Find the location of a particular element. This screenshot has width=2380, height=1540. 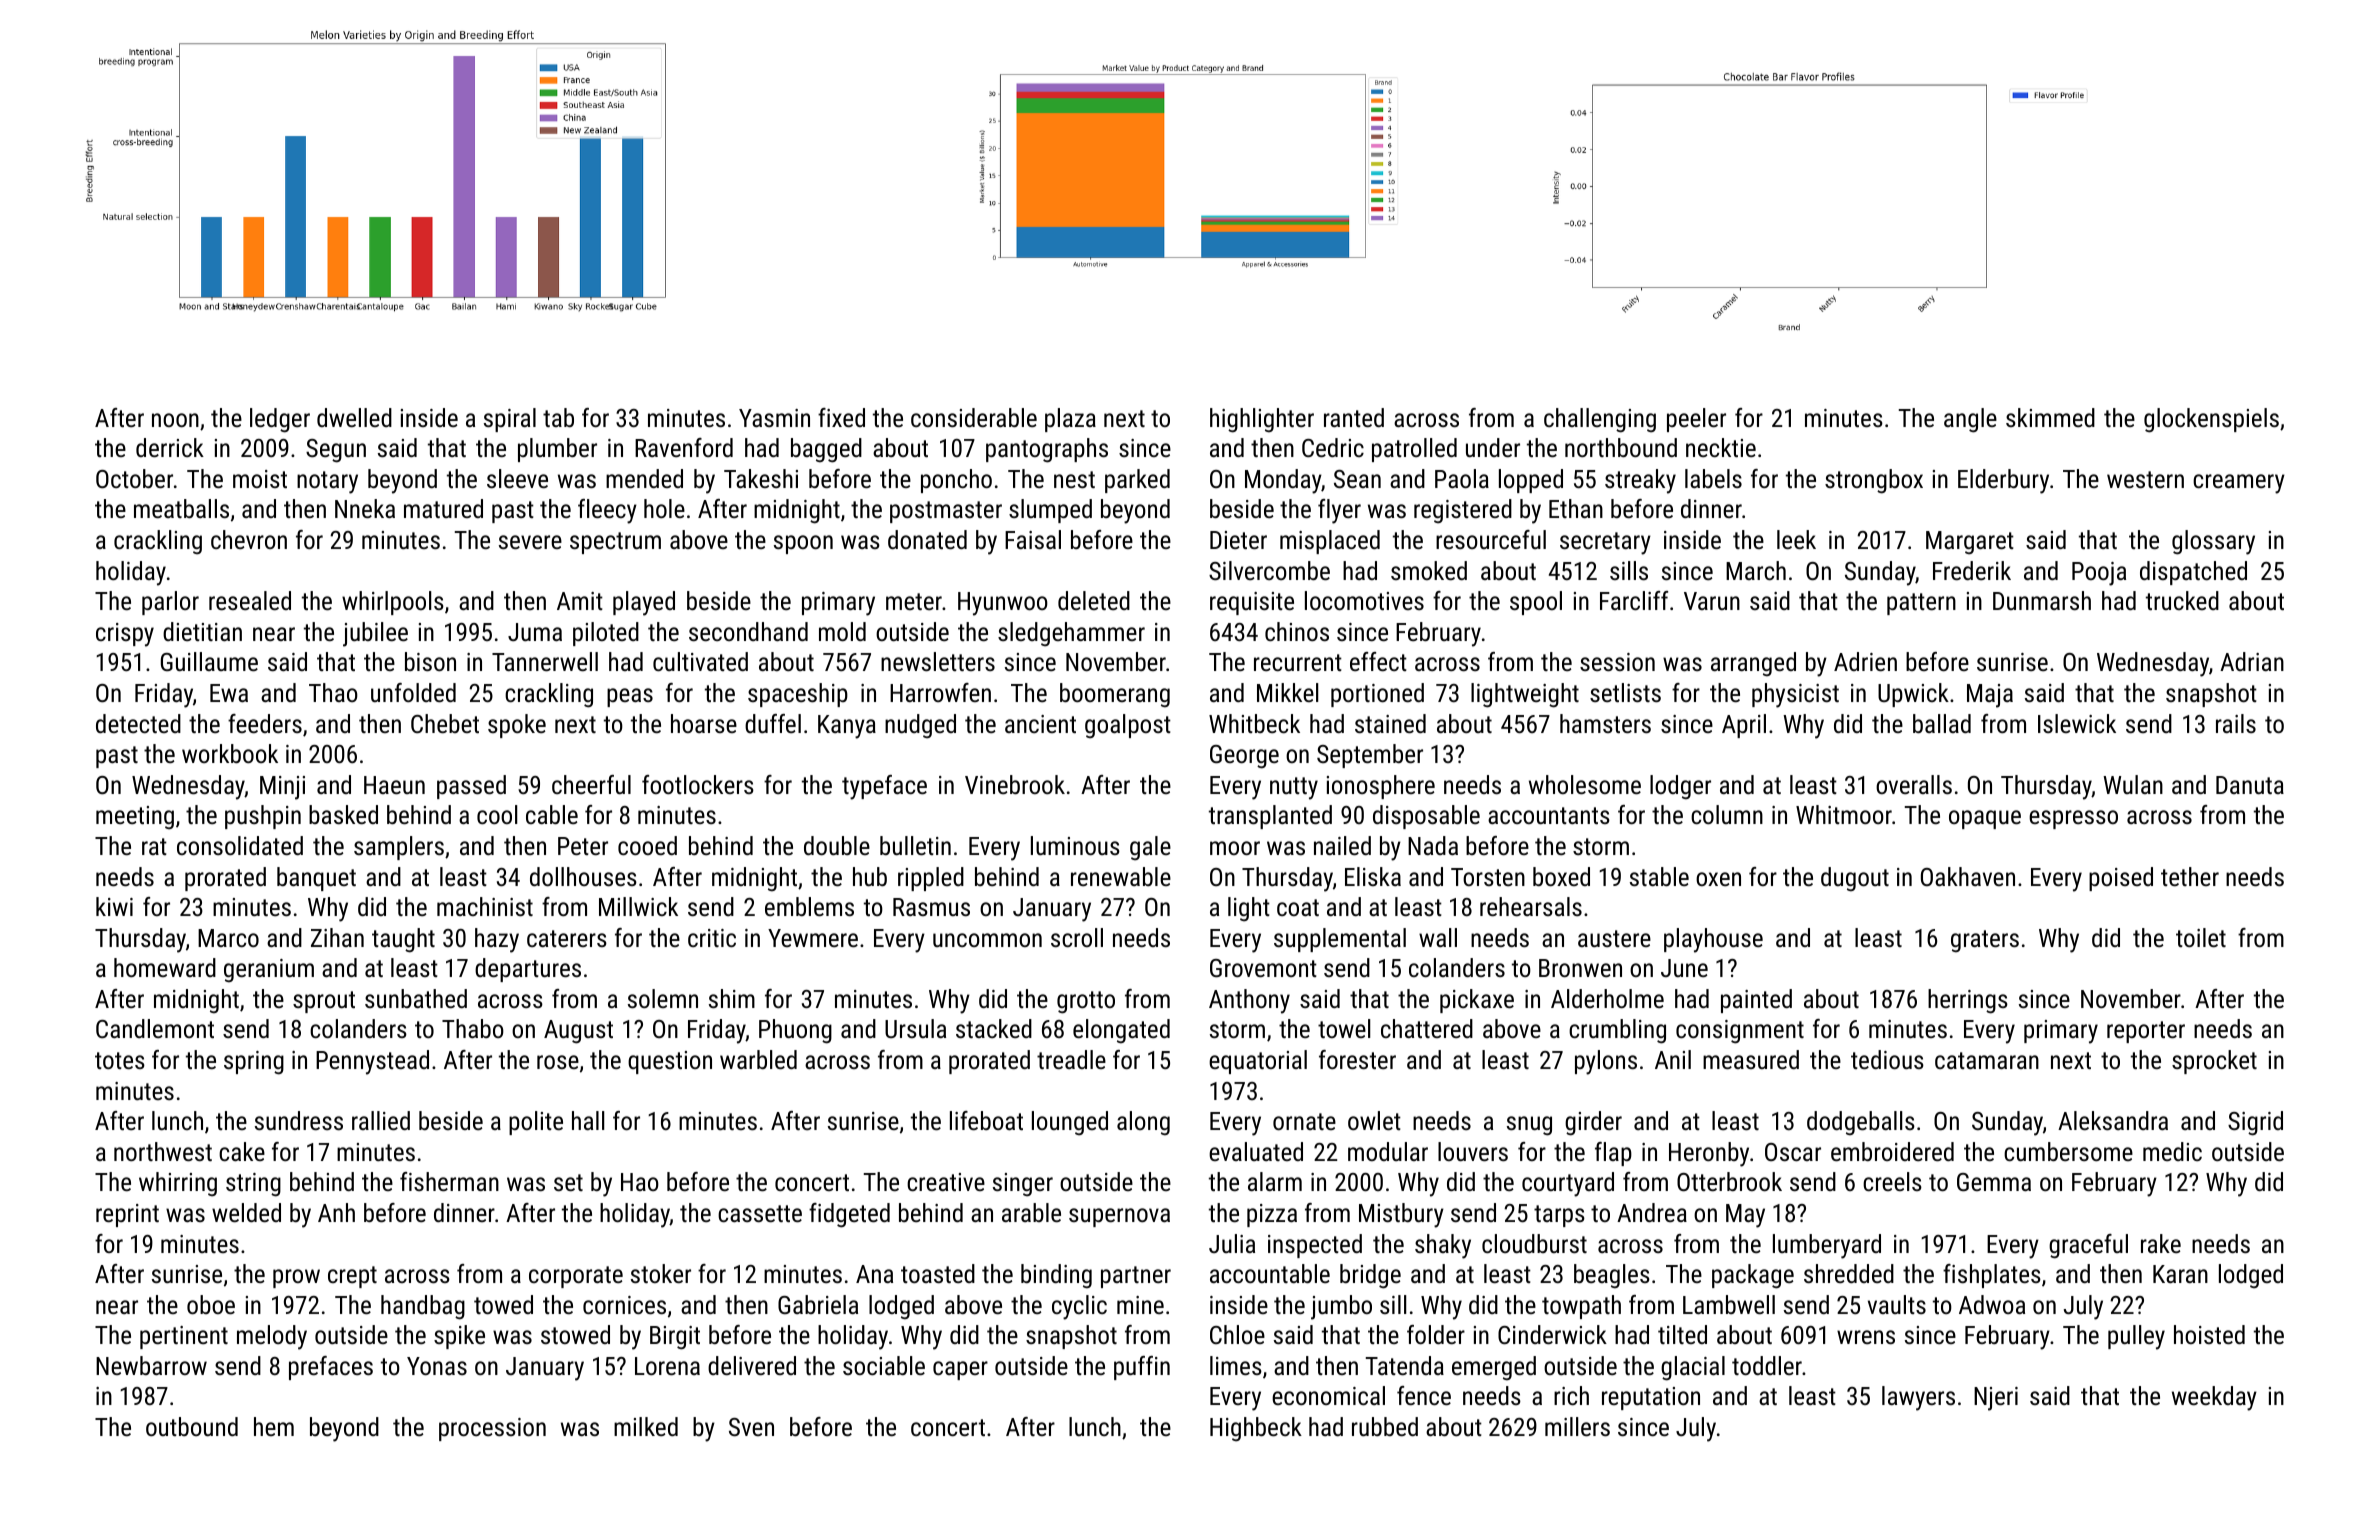

pertinent is located at coordinates (184, 1337).
